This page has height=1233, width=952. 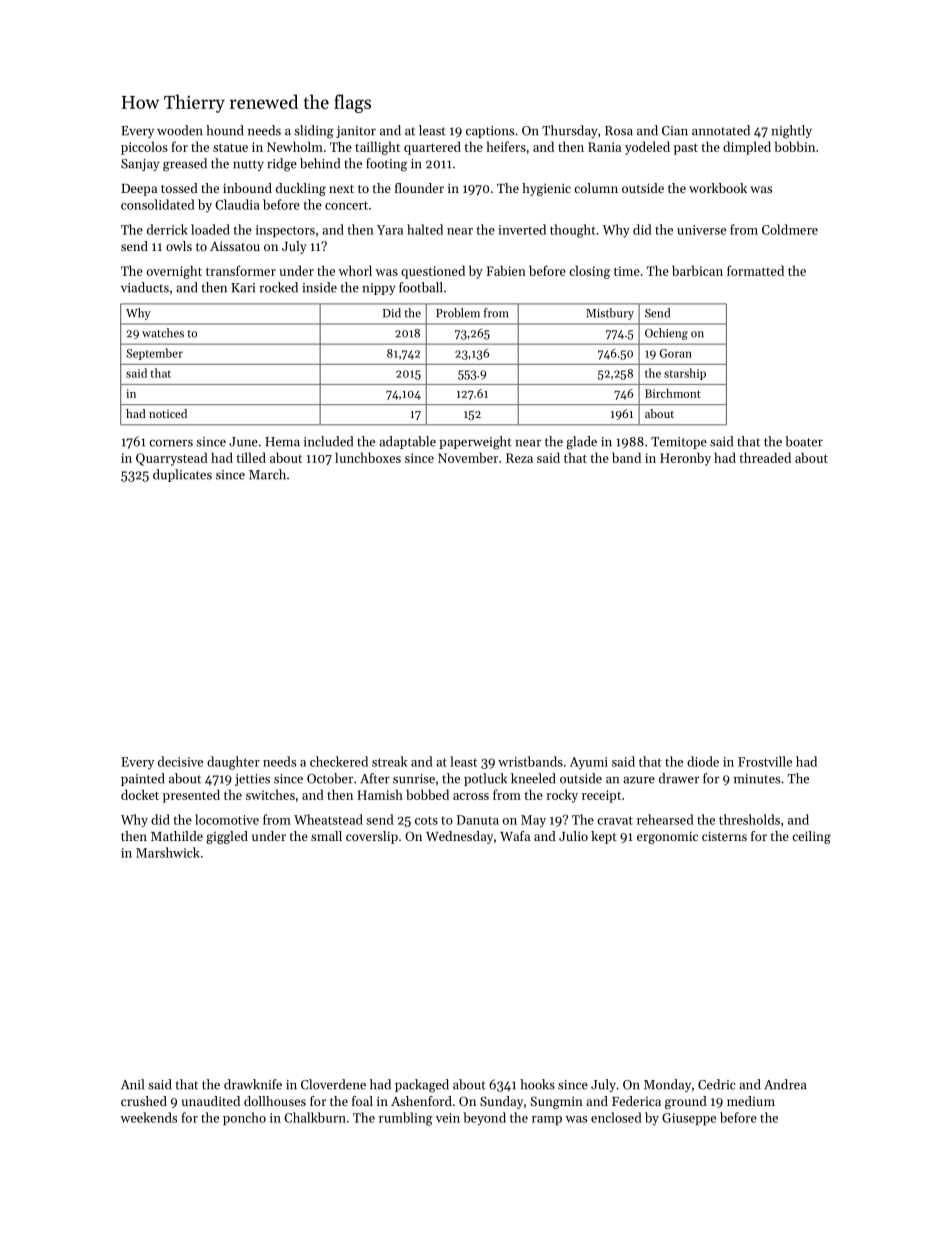 What do you see at coordinates (132, 1084) in the page?
I see `Anil` at bounding box center [132, 1084].
